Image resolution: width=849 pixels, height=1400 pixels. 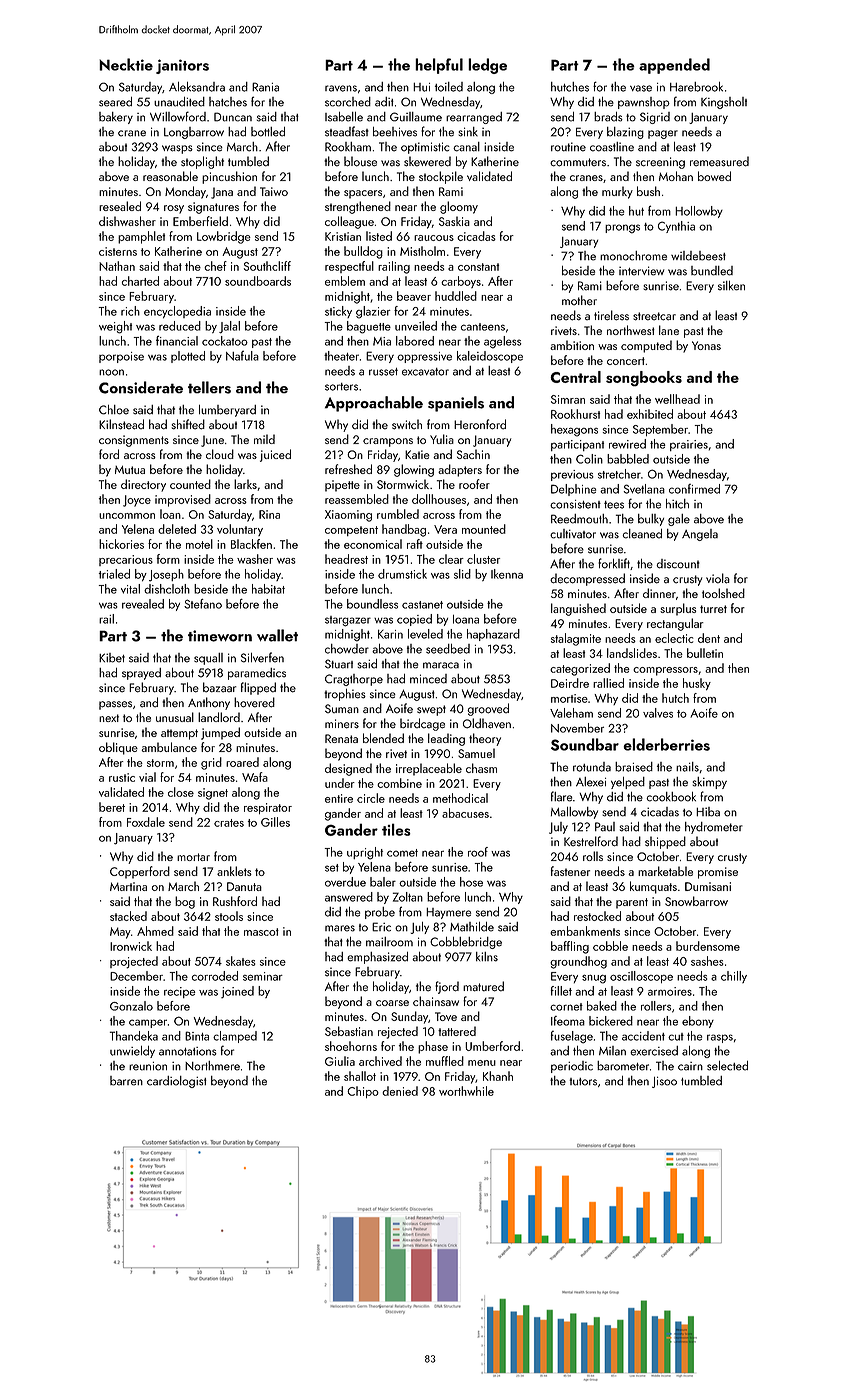 What do you see at coordinates (641, 977) in the image?
I see `oscilloscope` at bounding box center [641, 977].
